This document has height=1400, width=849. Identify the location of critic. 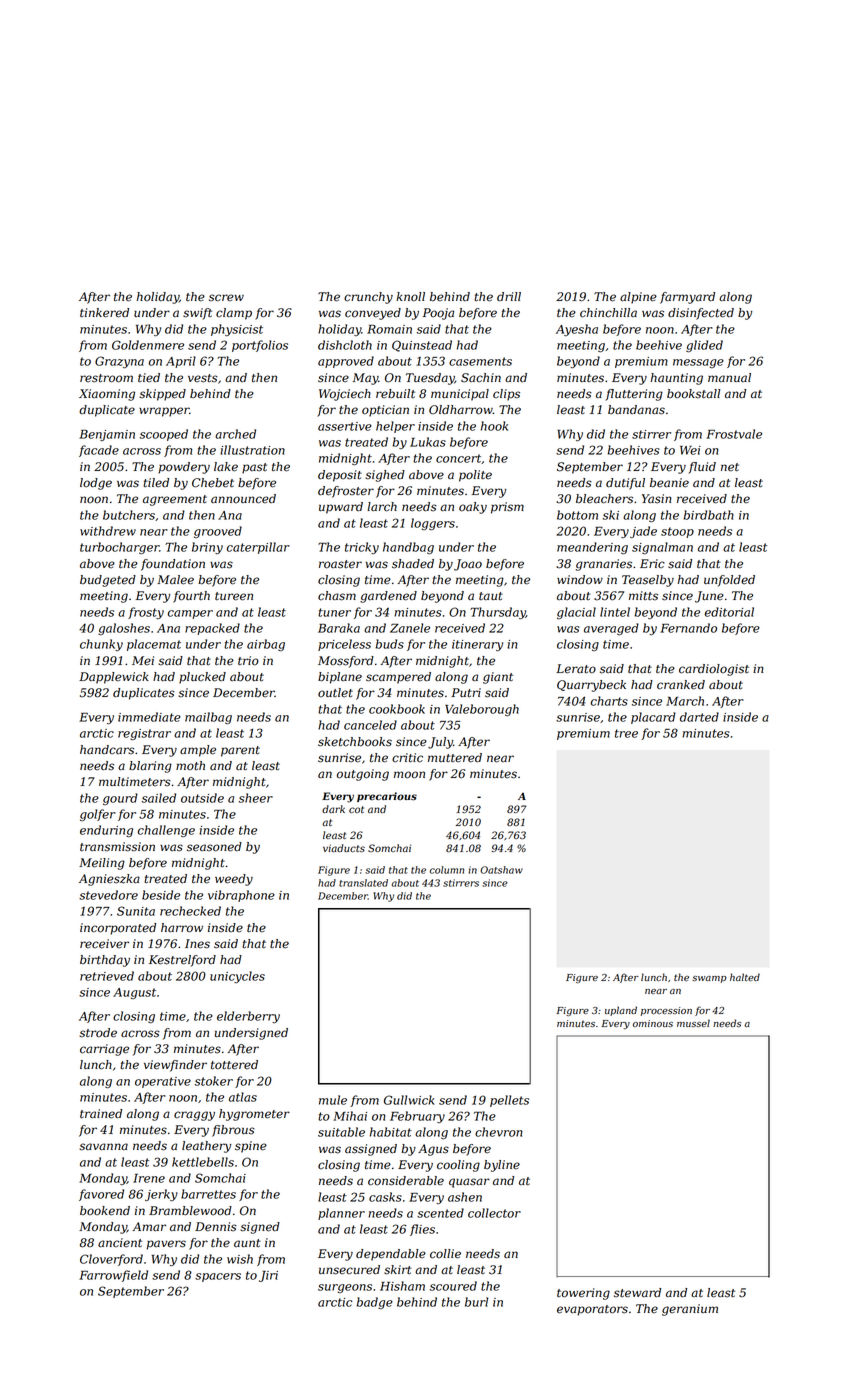
(407, 758).
